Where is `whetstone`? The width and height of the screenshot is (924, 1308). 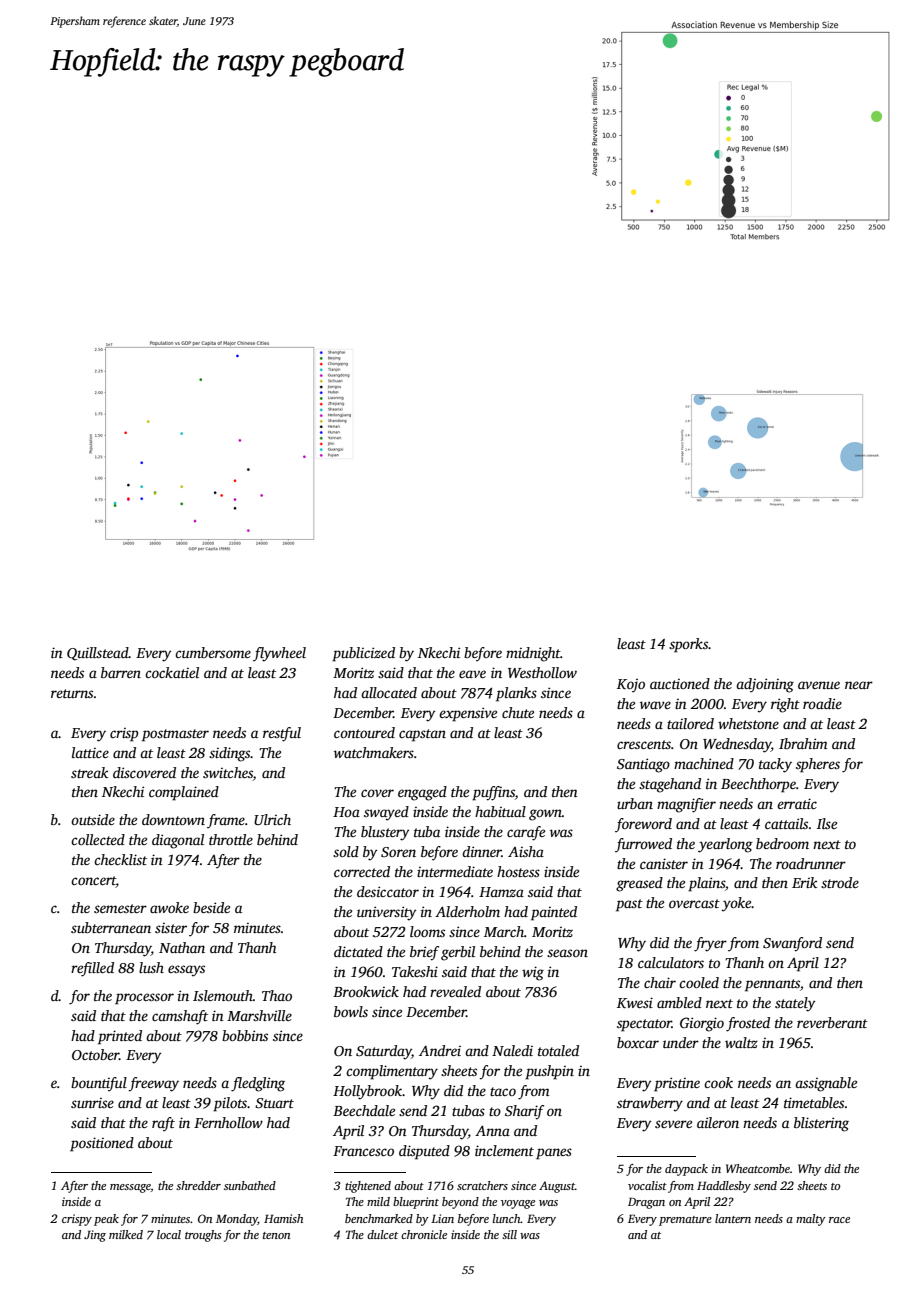 whetstone is located at coordinates (748, 723).
